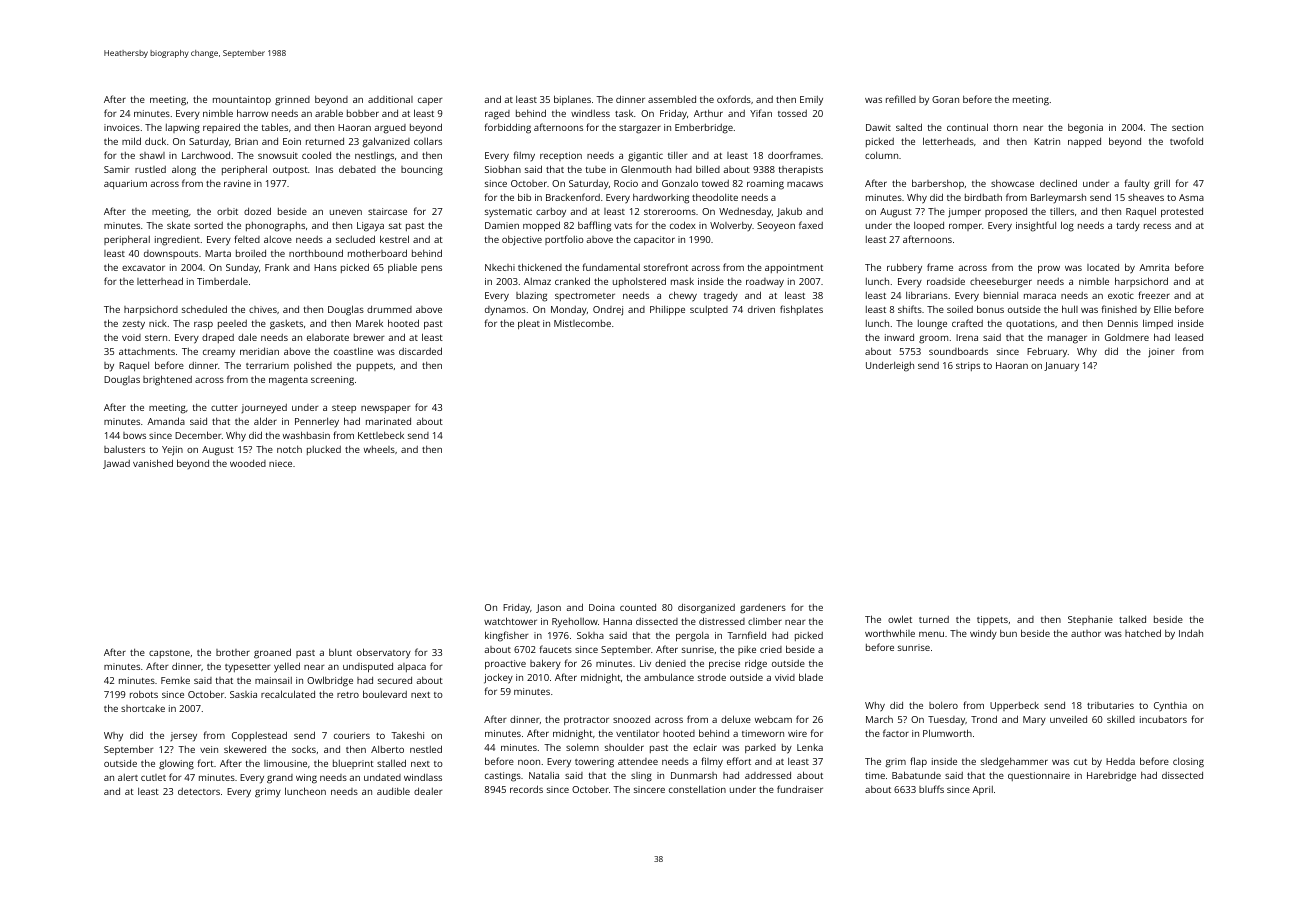 This page has height=924, width=1308. What do you see at coordinates (1061, 367) in the page?
I see `January` at bounding box center [1061, 367].
